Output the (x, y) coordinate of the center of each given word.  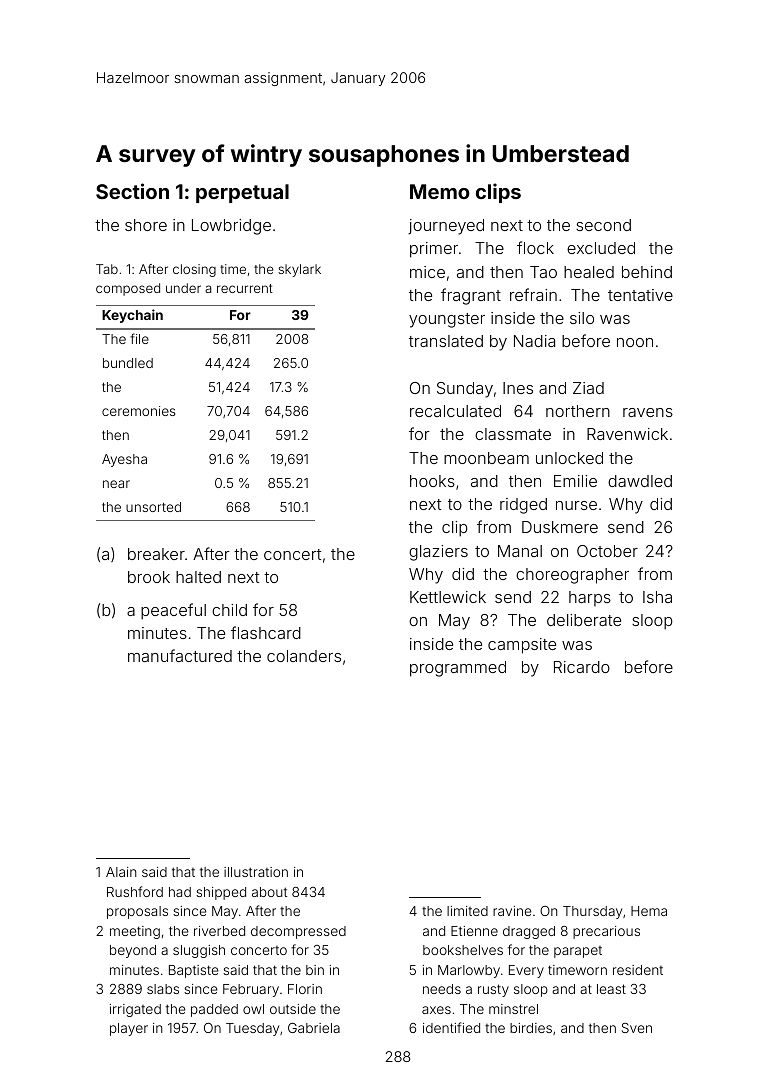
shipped (221, 893)
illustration (256, 872)
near (116, 484)
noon (635, 342)
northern (578, 411)
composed (128, 289)
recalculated (455, 411)
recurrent (245, 288)
